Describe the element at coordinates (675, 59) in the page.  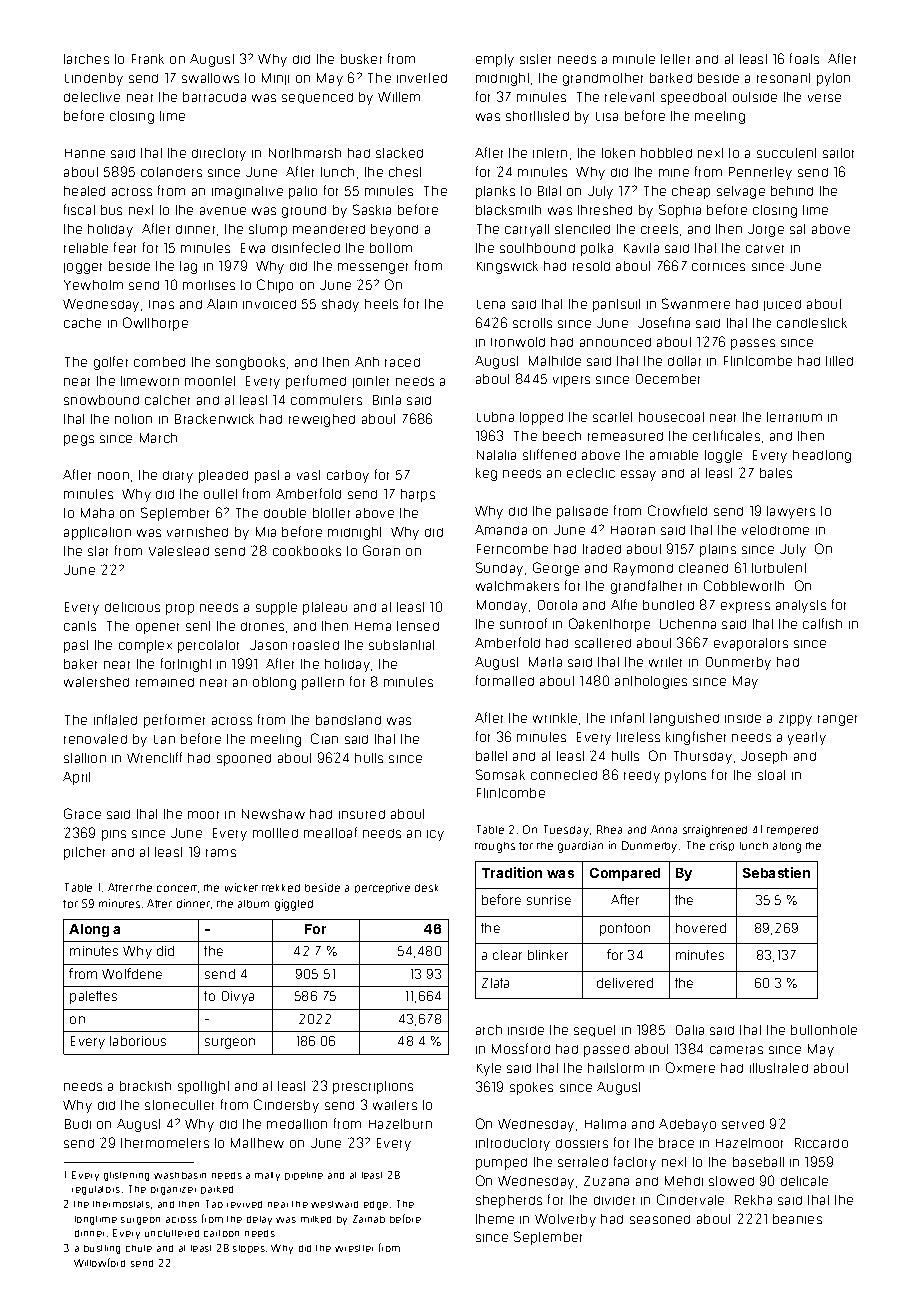
I see `letter` at that location.
